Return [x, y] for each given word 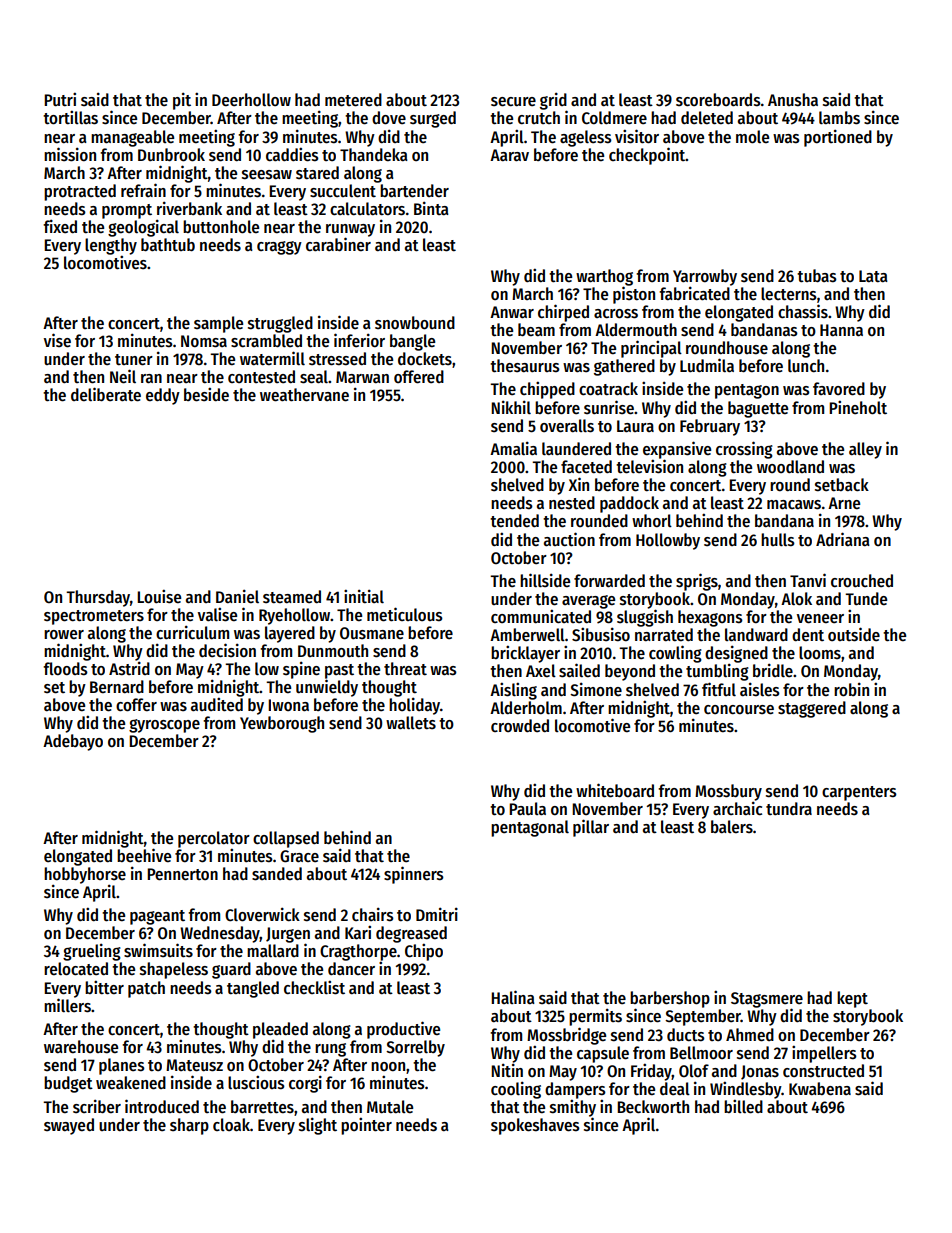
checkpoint [647, 156]
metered [353, 100]
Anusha [793, 100]
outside [854, 634]
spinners [414, 875]
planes [122, 1066]
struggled [280, 324]
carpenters [859, 793]
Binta [431, 208]
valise [217, 614]
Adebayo [73, 742]
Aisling [513, 691]
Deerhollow [251, 100]
